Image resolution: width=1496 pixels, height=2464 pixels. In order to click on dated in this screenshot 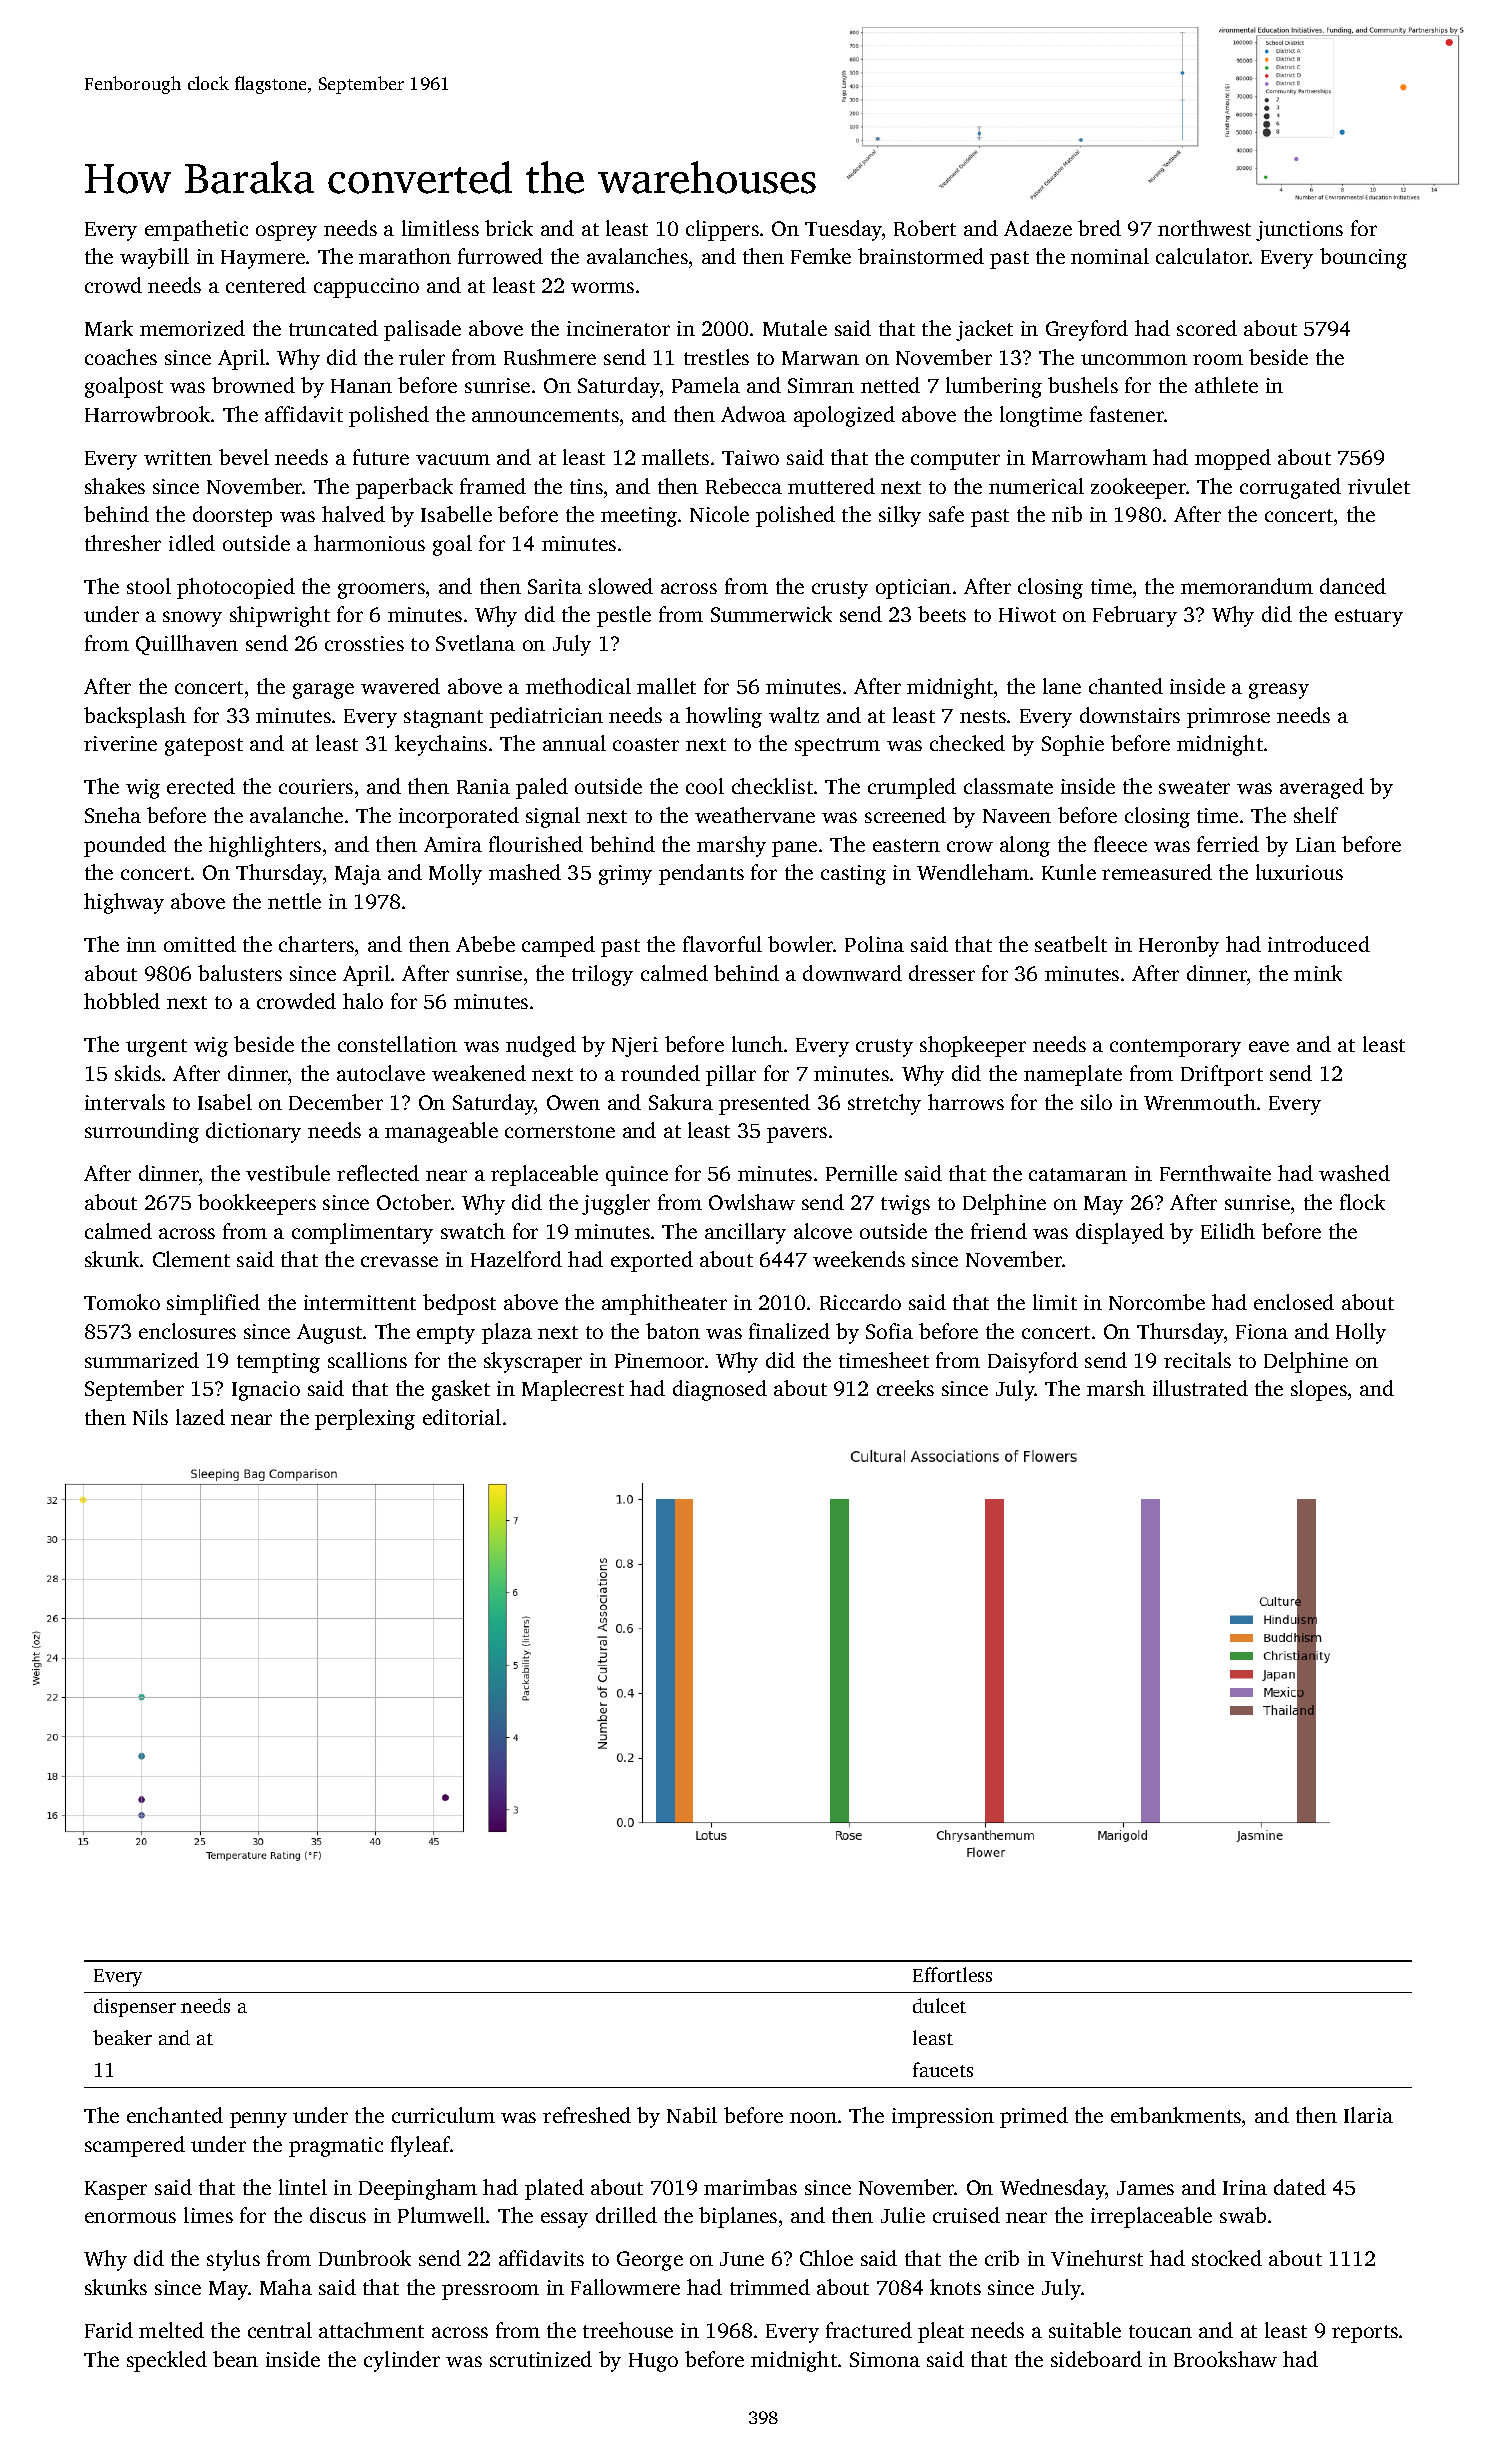, I will do `click(1300, 2187)`.
